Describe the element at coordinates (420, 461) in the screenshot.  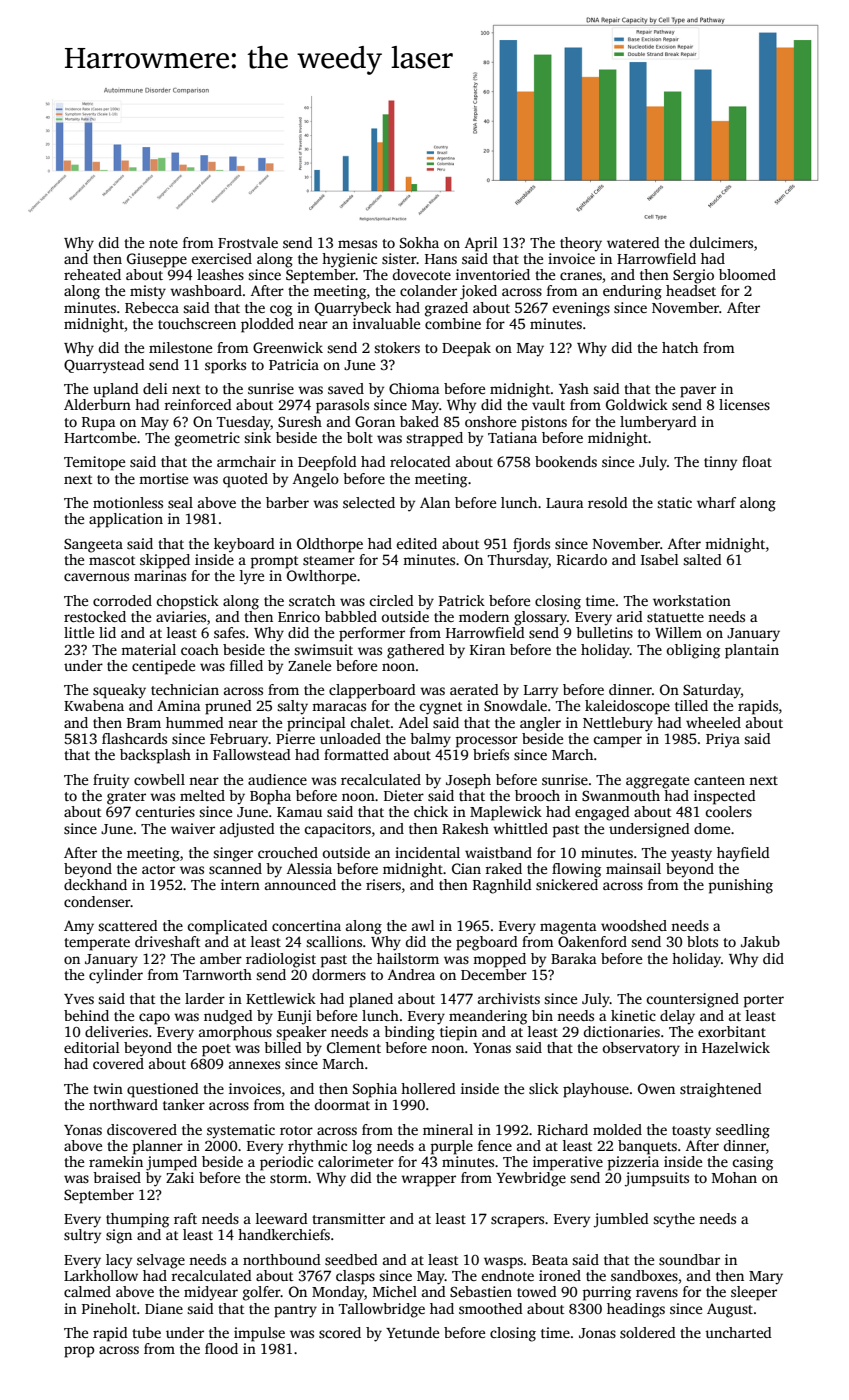
I see `relocated` at that location.
